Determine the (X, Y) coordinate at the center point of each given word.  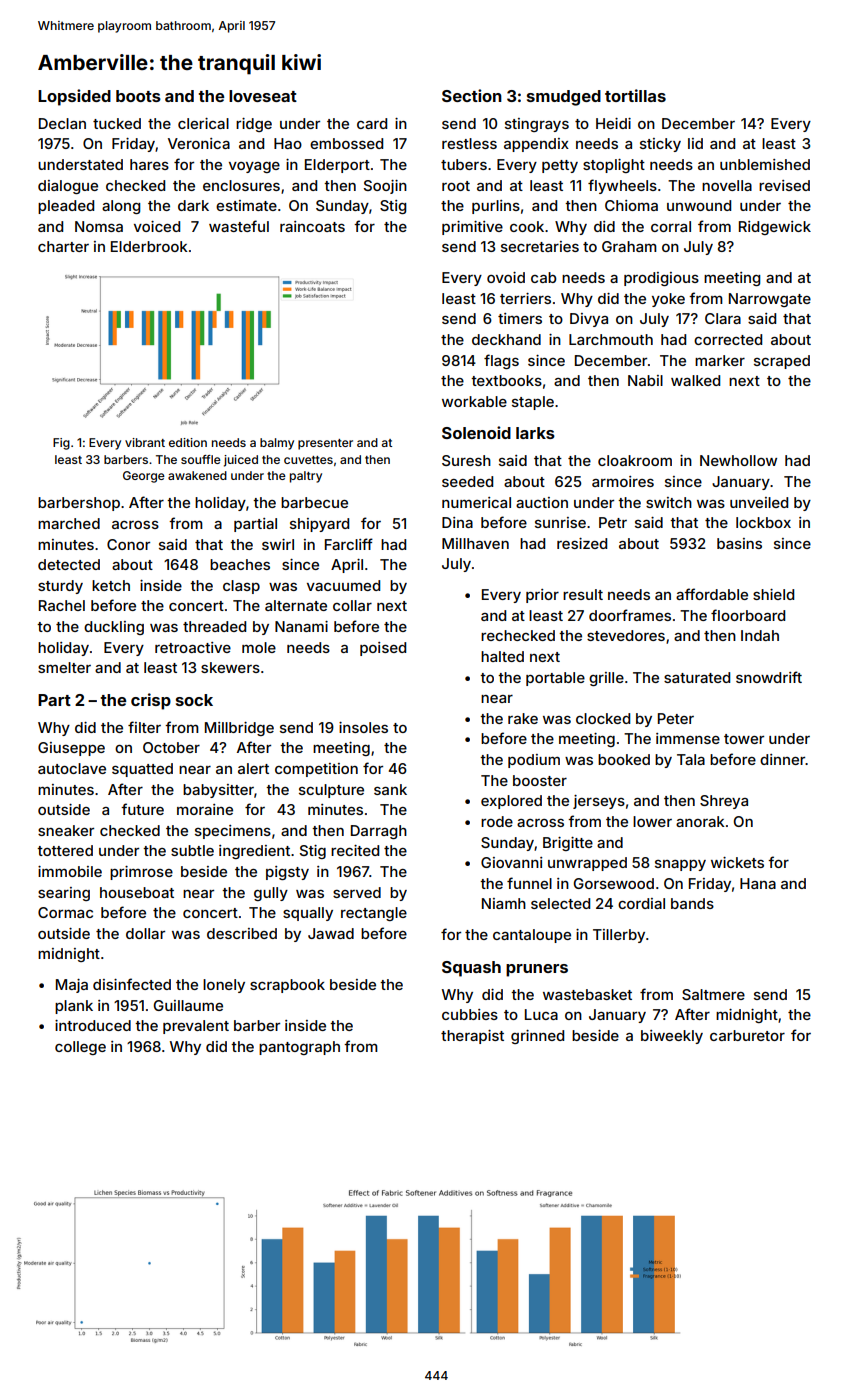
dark (193, 205)
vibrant (145, 442)
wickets (737, 862)
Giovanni (511, 862)
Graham (629, 246)
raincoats (312, 226)
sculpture (331, 791)
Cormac (65, 912)
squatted (142, 770)
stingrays (537, 125)
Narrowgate (770, 300)
